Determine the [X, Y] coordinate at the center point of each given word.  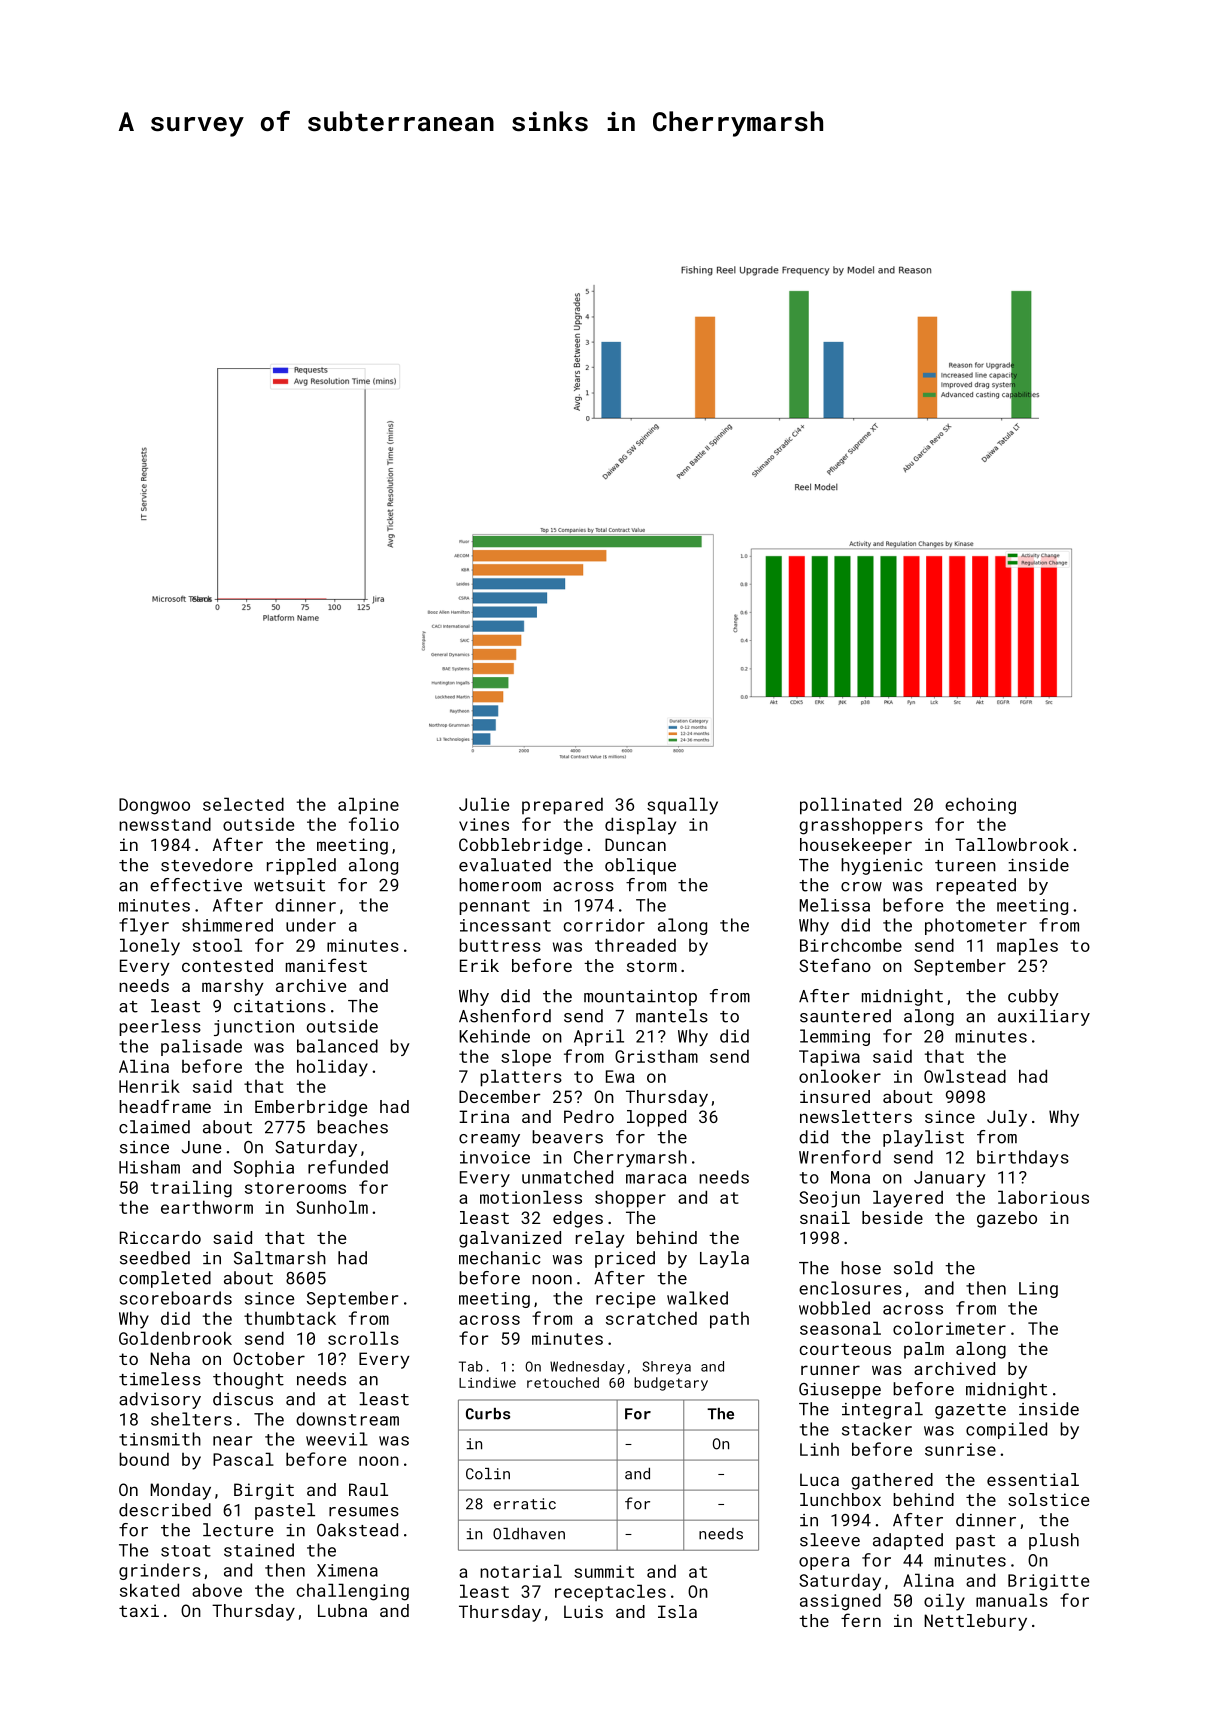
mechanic [500, 1258]
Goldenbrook [175, 1338]
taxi [139, 1610]
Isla [677, 1611]
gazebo [1007, 1219]
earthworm [207, 1207]
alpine [368, 806]
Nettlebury [975, 1622]
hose [861, 1268]
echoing [980, 806]
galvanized [510, 1239]
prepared [562, 806]
